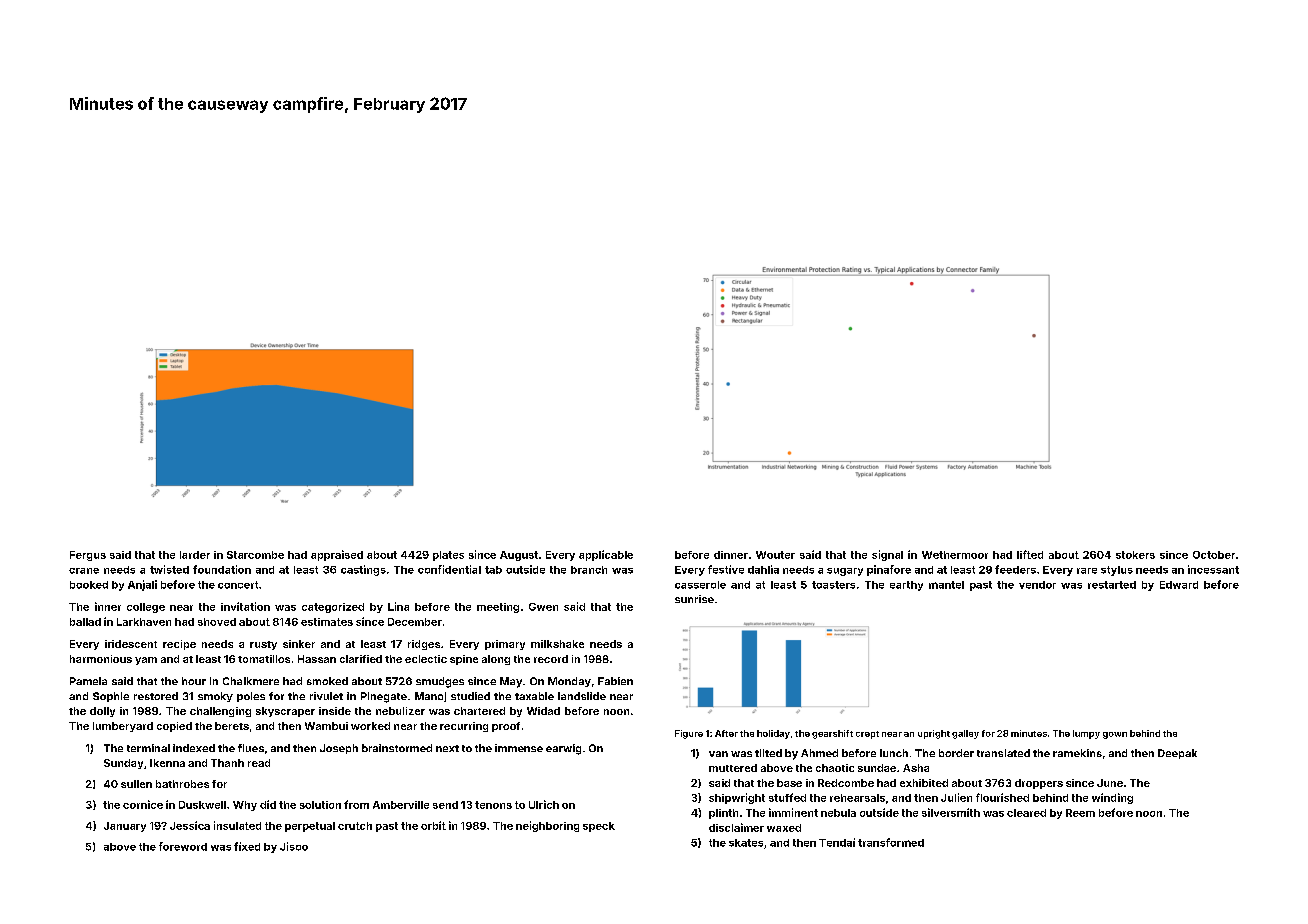 The image size is (1308, 924). Describe the element at coordinates (551, 659) in the screenshot. I see `record` at that location.
